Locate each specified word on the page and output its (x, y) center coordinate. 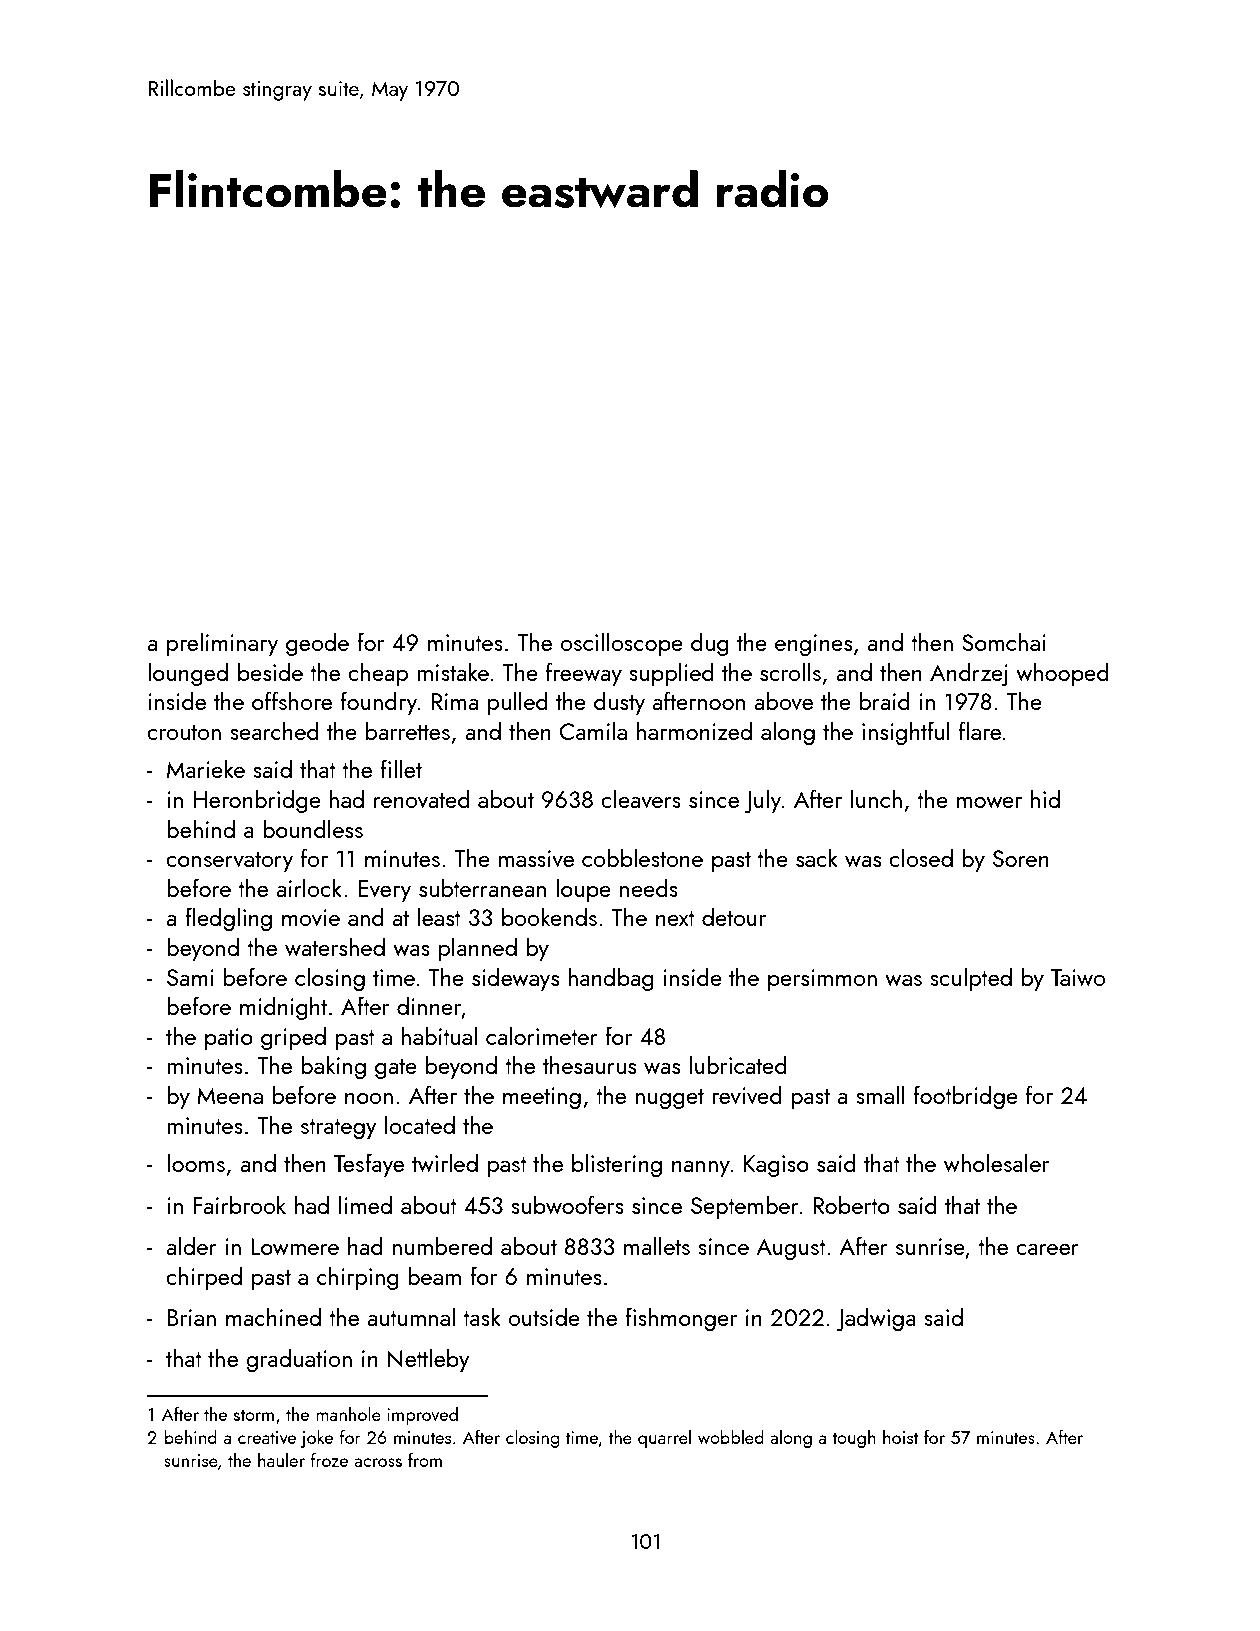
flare (980, 730)
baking (333, 1067)
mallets (657, 1245)
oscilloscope (621, 644)
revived (747, 1094)
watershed (335, 946)
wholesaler (996, 1162)
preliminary (222, 644)
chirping (358, 1278)
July (762, 801)
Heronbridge (257, 801)
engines (813, 645)
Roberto (851, 1204)
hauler (281, 1460)
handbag (611, 979)
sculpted (971, 979)
